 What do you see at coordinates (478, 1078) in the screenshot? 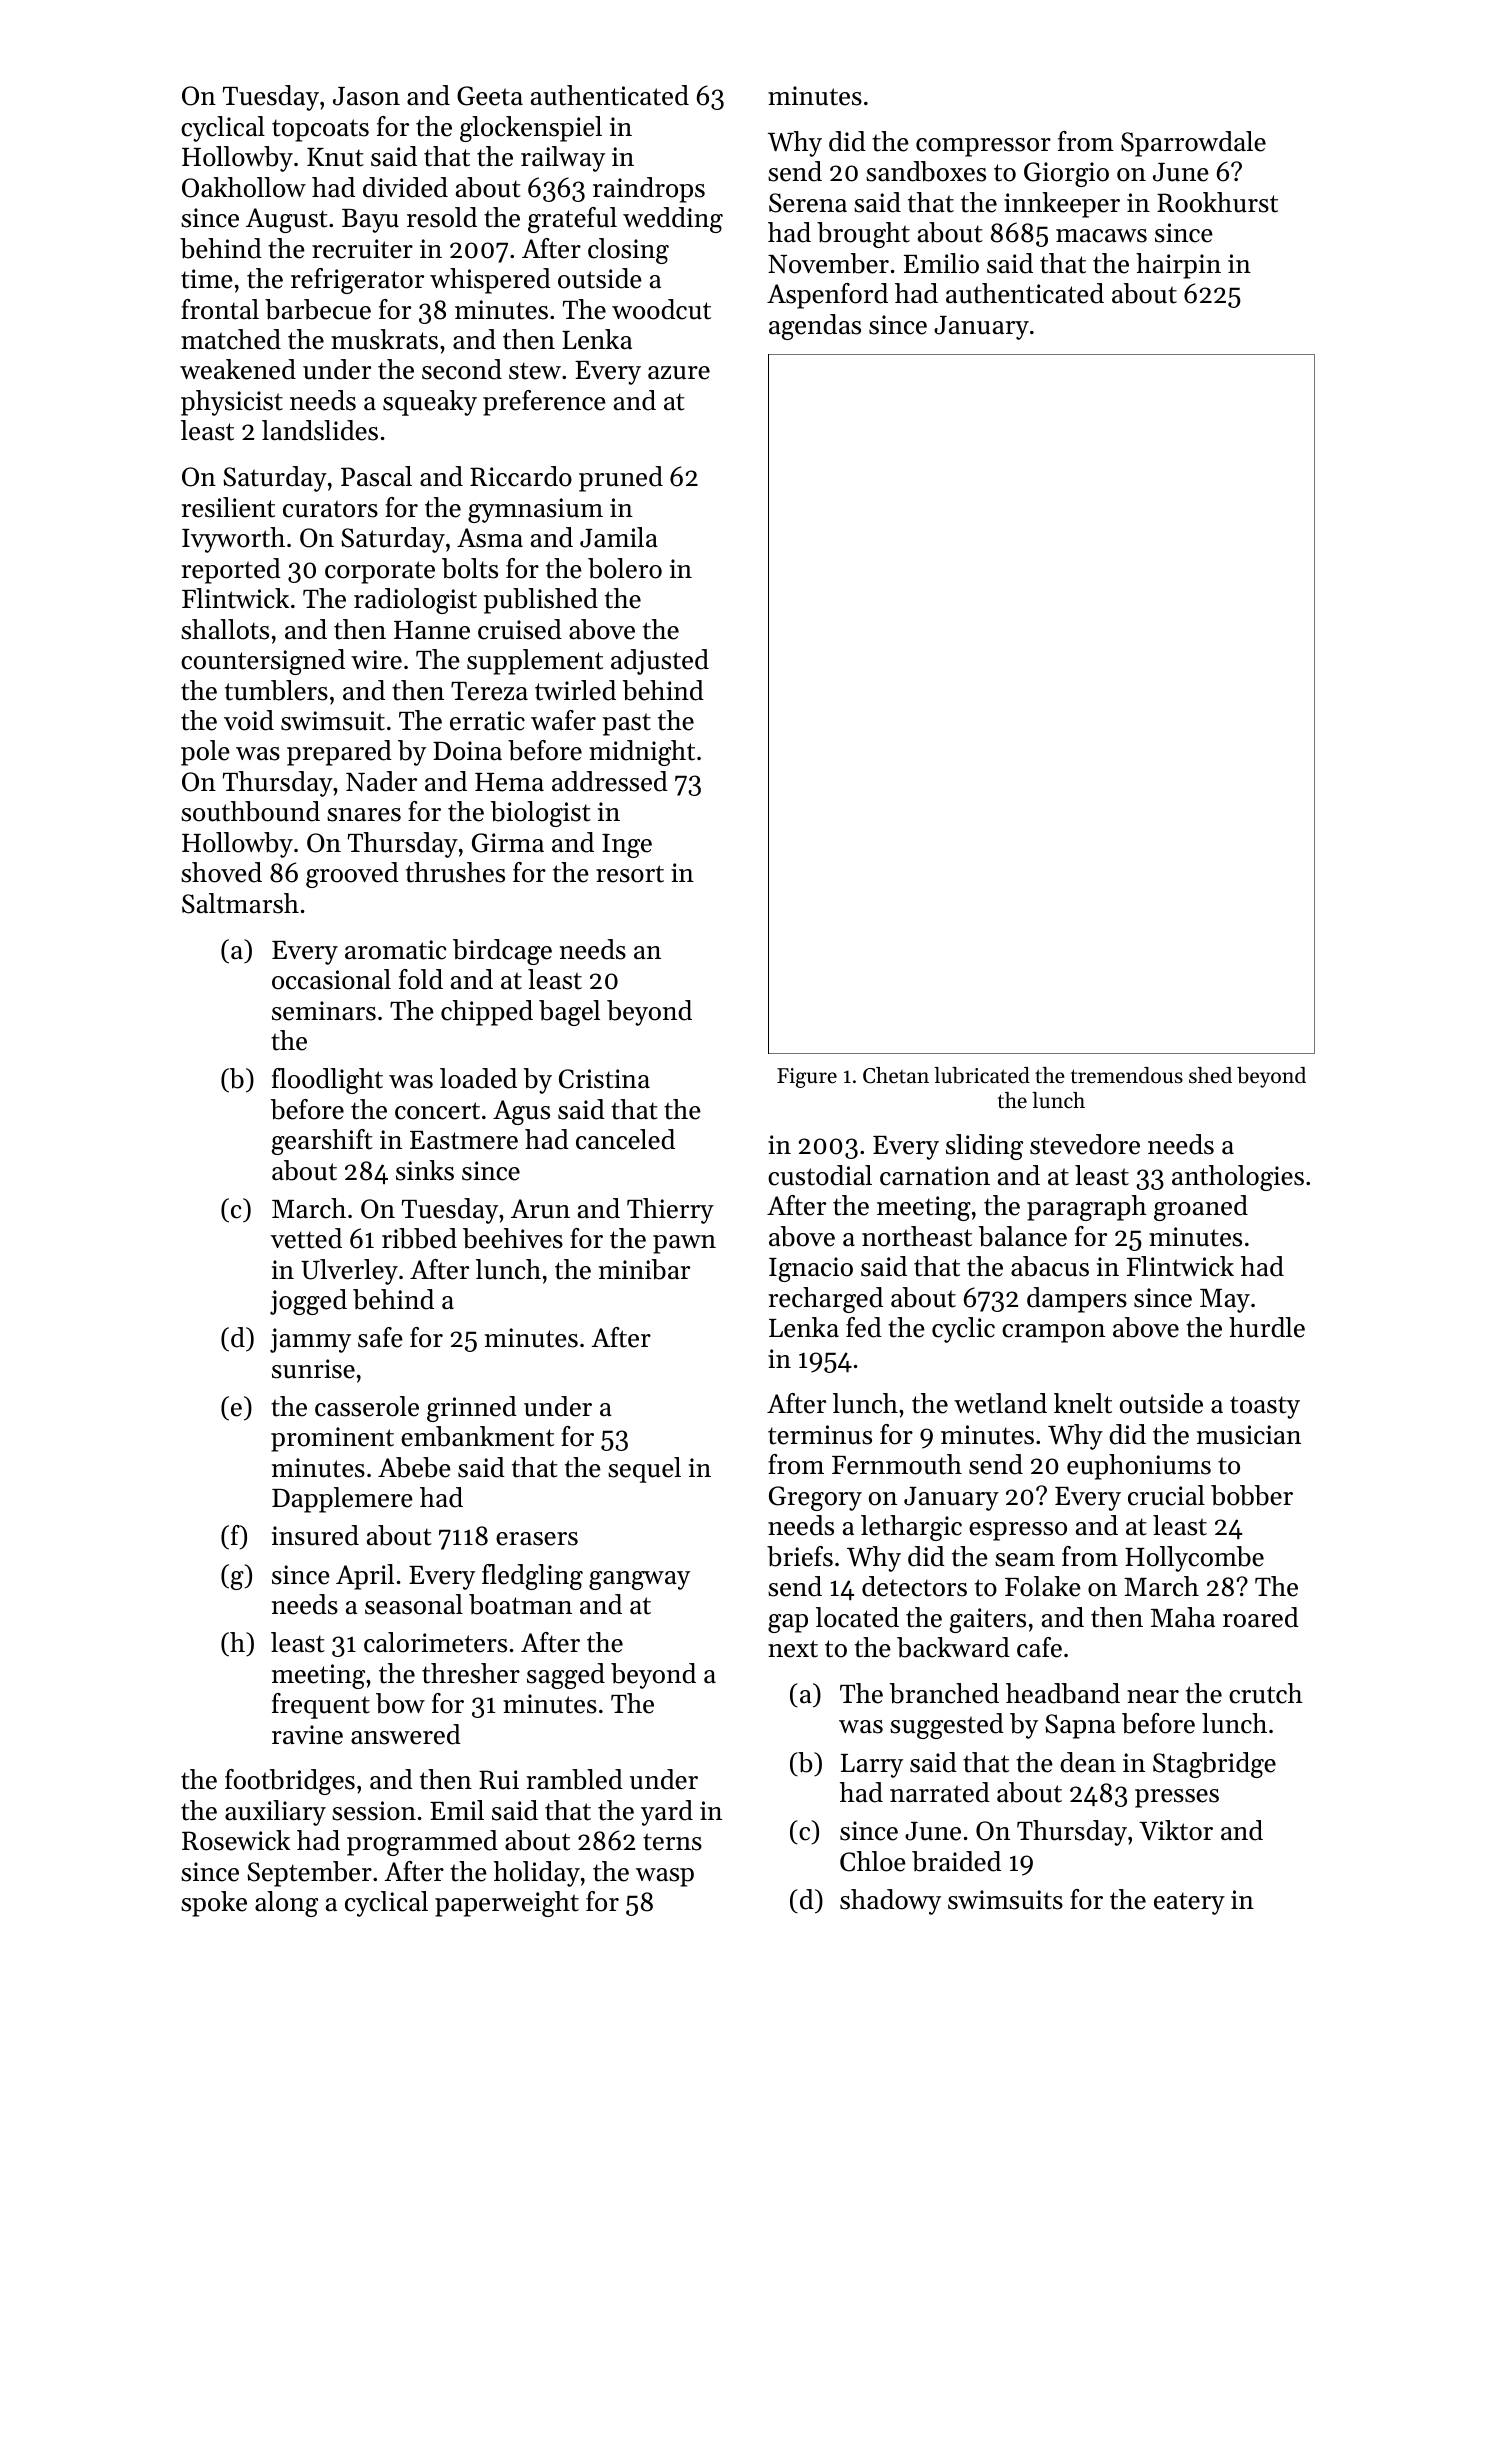
I see `loaded` at bounding box center [478, 1078].
